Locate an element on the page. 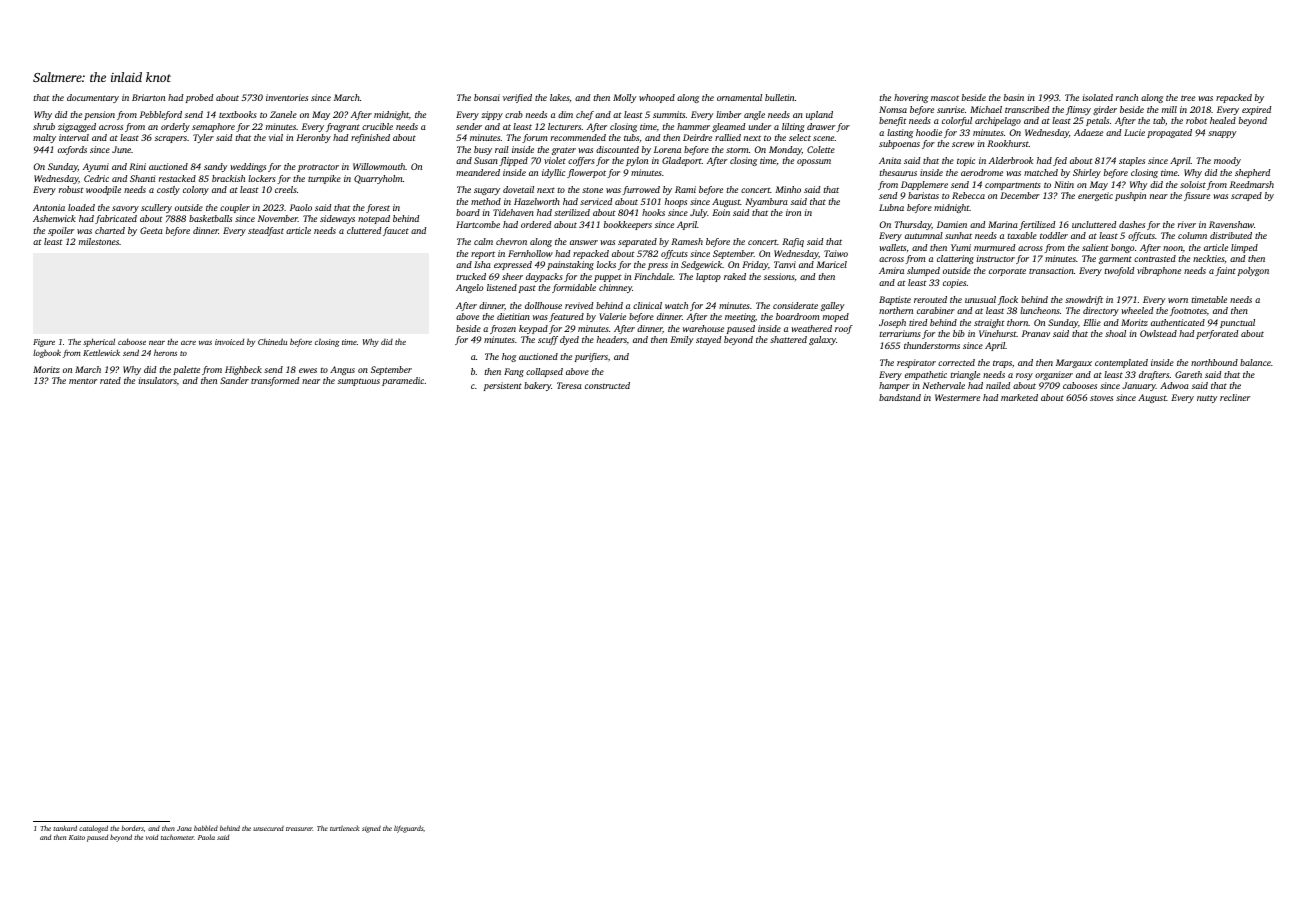 The height and width of the document is (924, 1308). verified is located at coordinates (517, 98).
